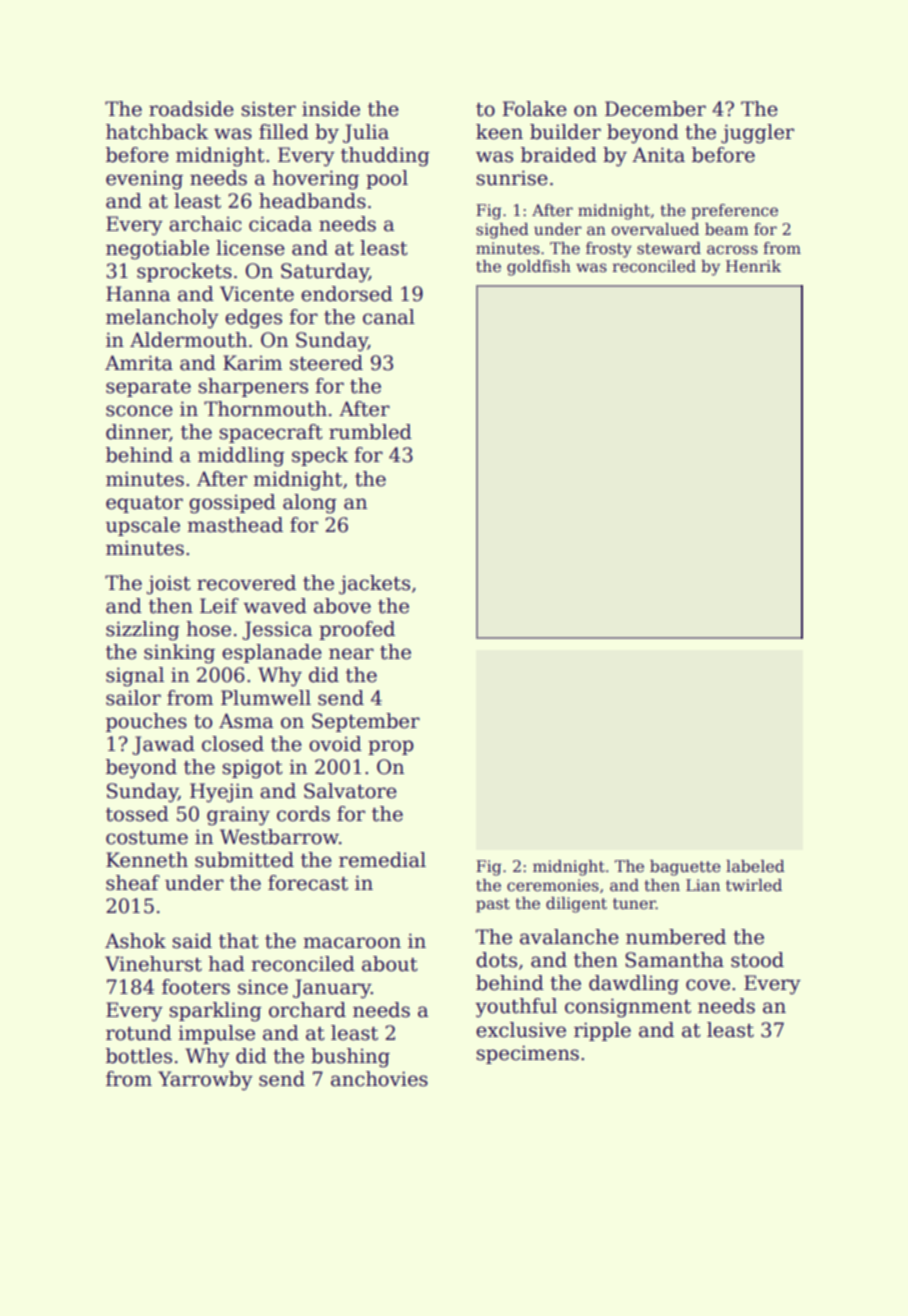 The width and height of the document is (908, 1316). Describe the element at coordinates (685, 868) in the document. I see `baguette` at that location.
